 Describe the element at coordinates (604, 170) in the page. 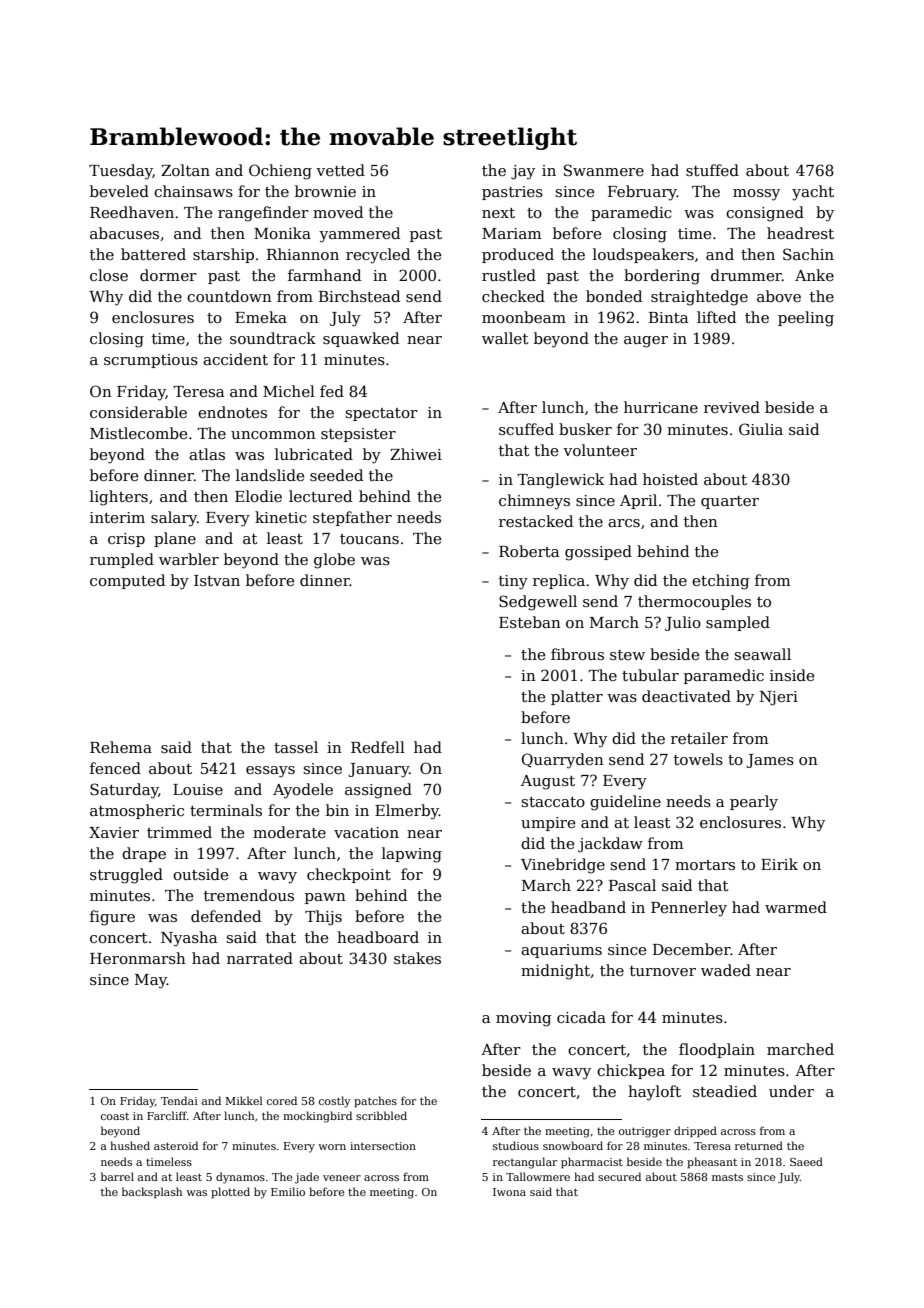

I see `Swanmere` at that location.
